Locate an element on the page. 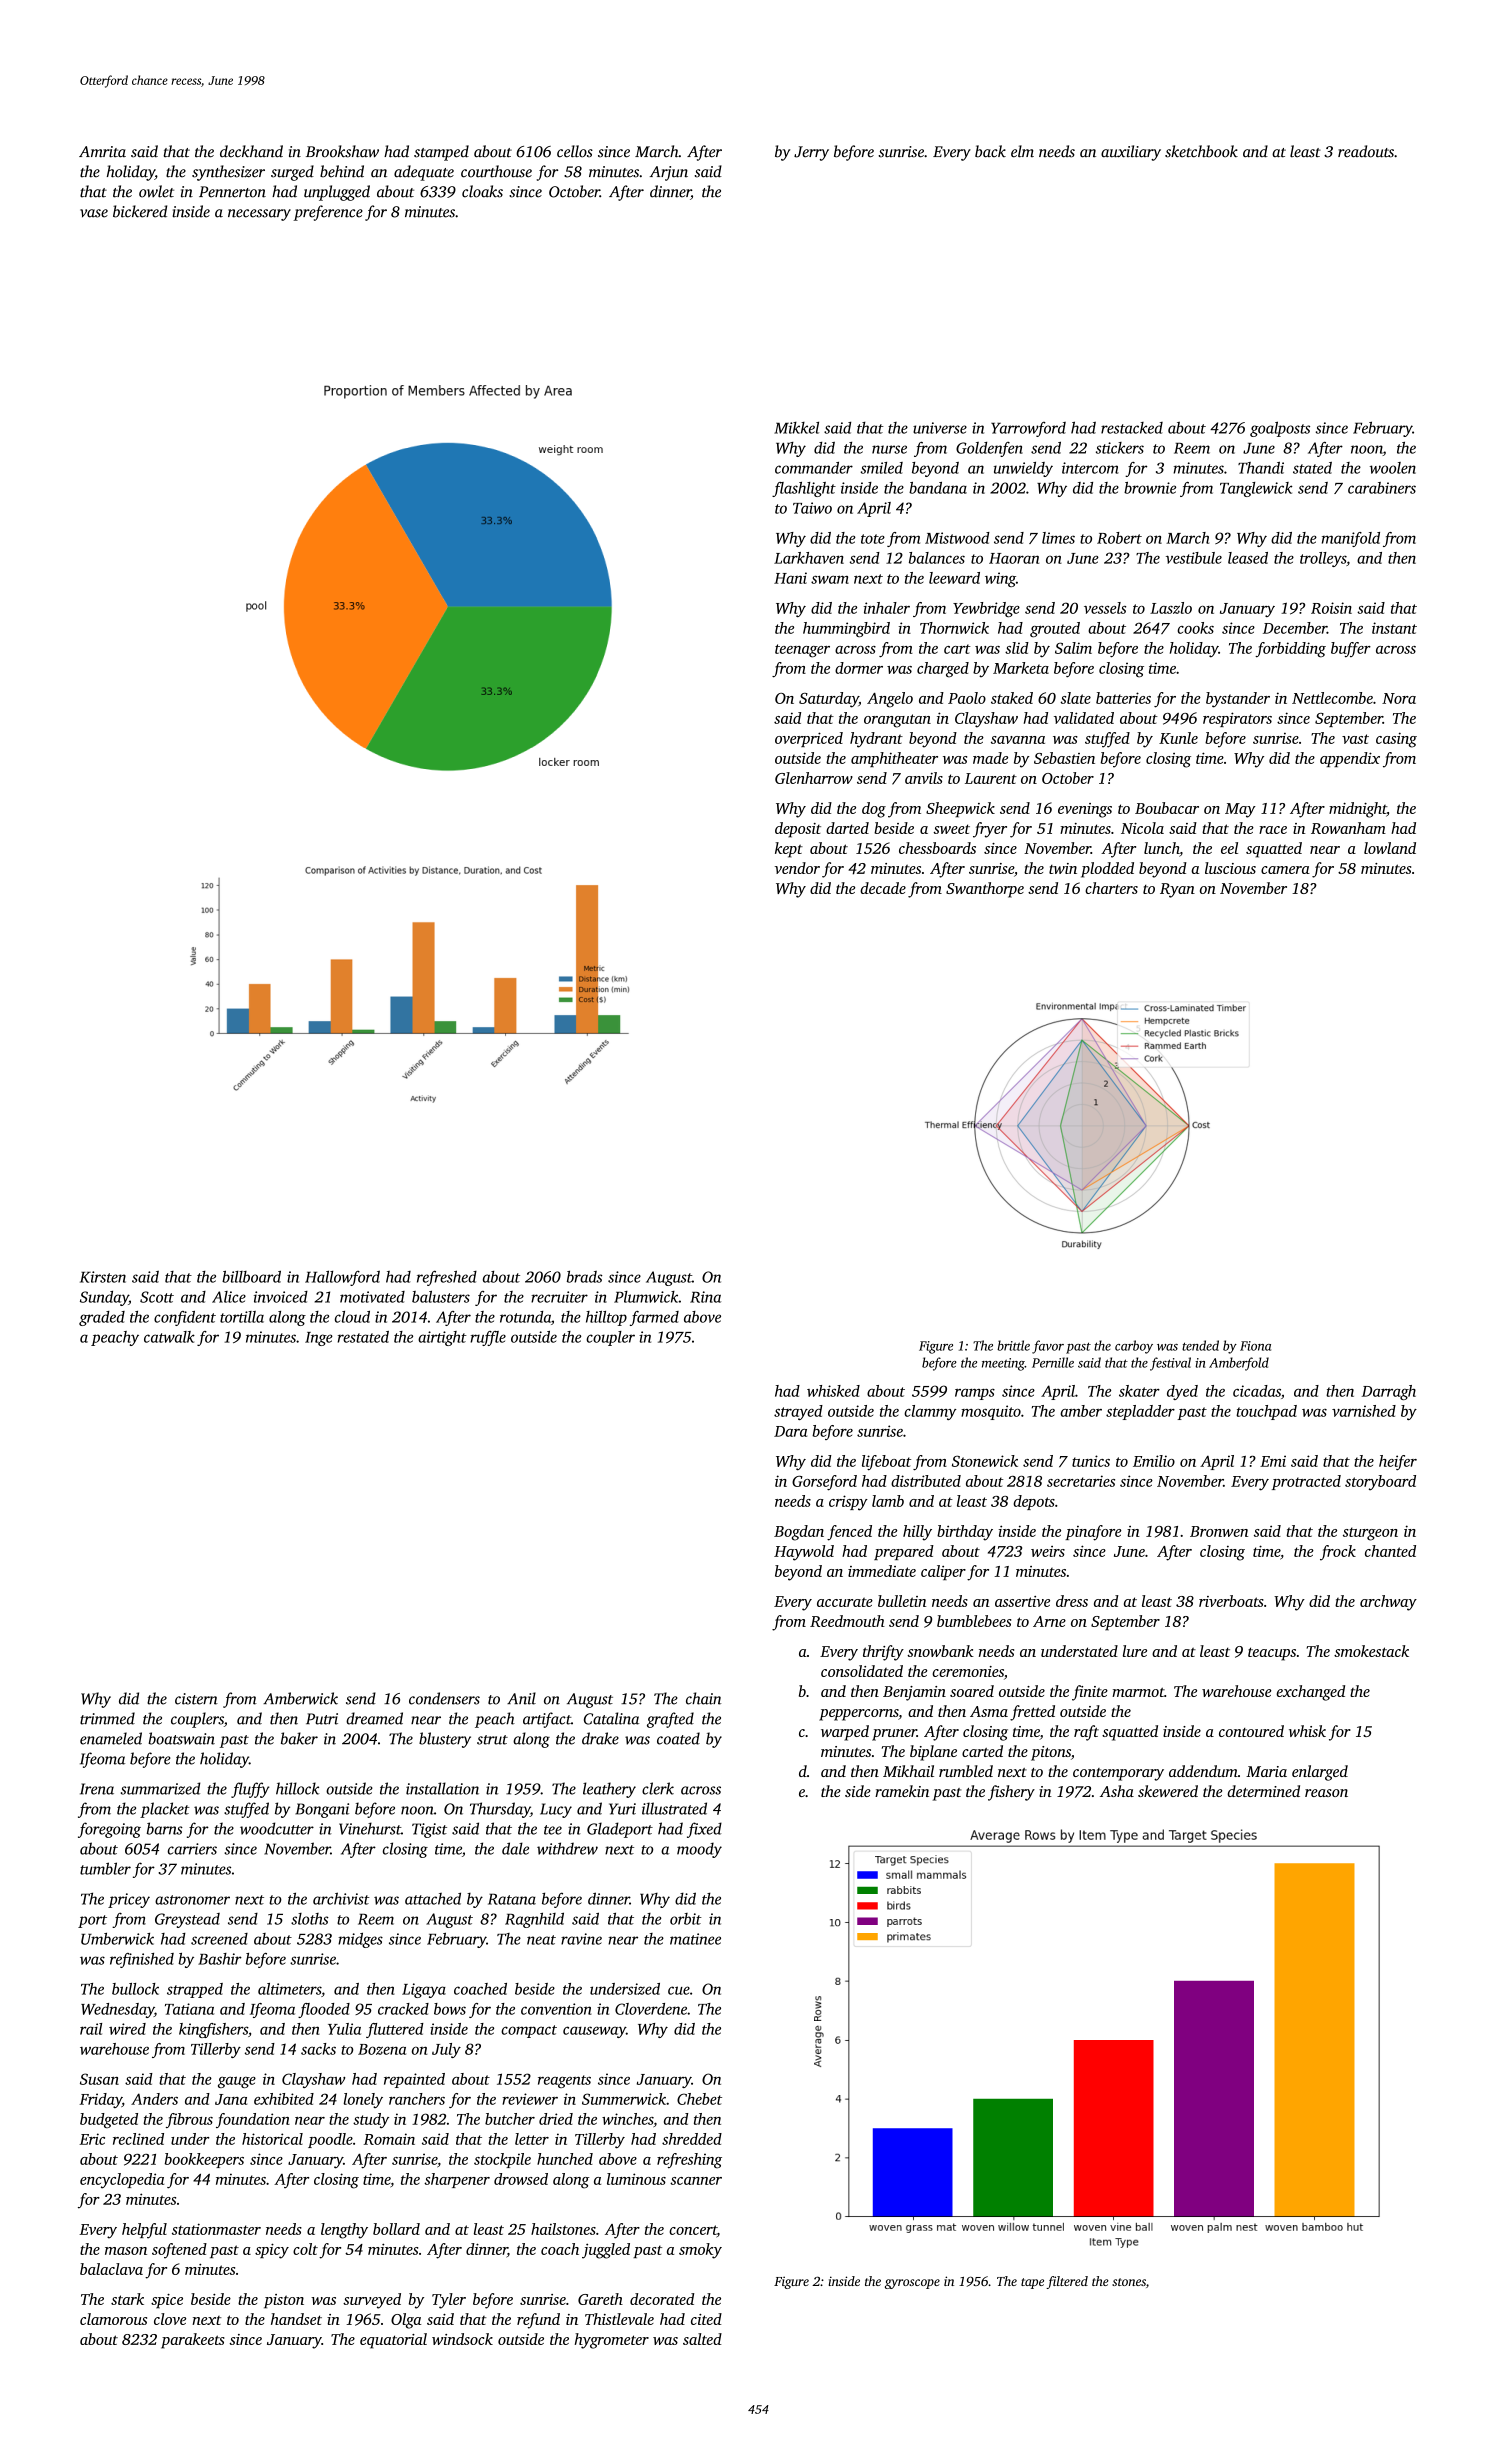 The width and height of the page is (1496, 2464). lowland is located at coordinates (1390, 848).
